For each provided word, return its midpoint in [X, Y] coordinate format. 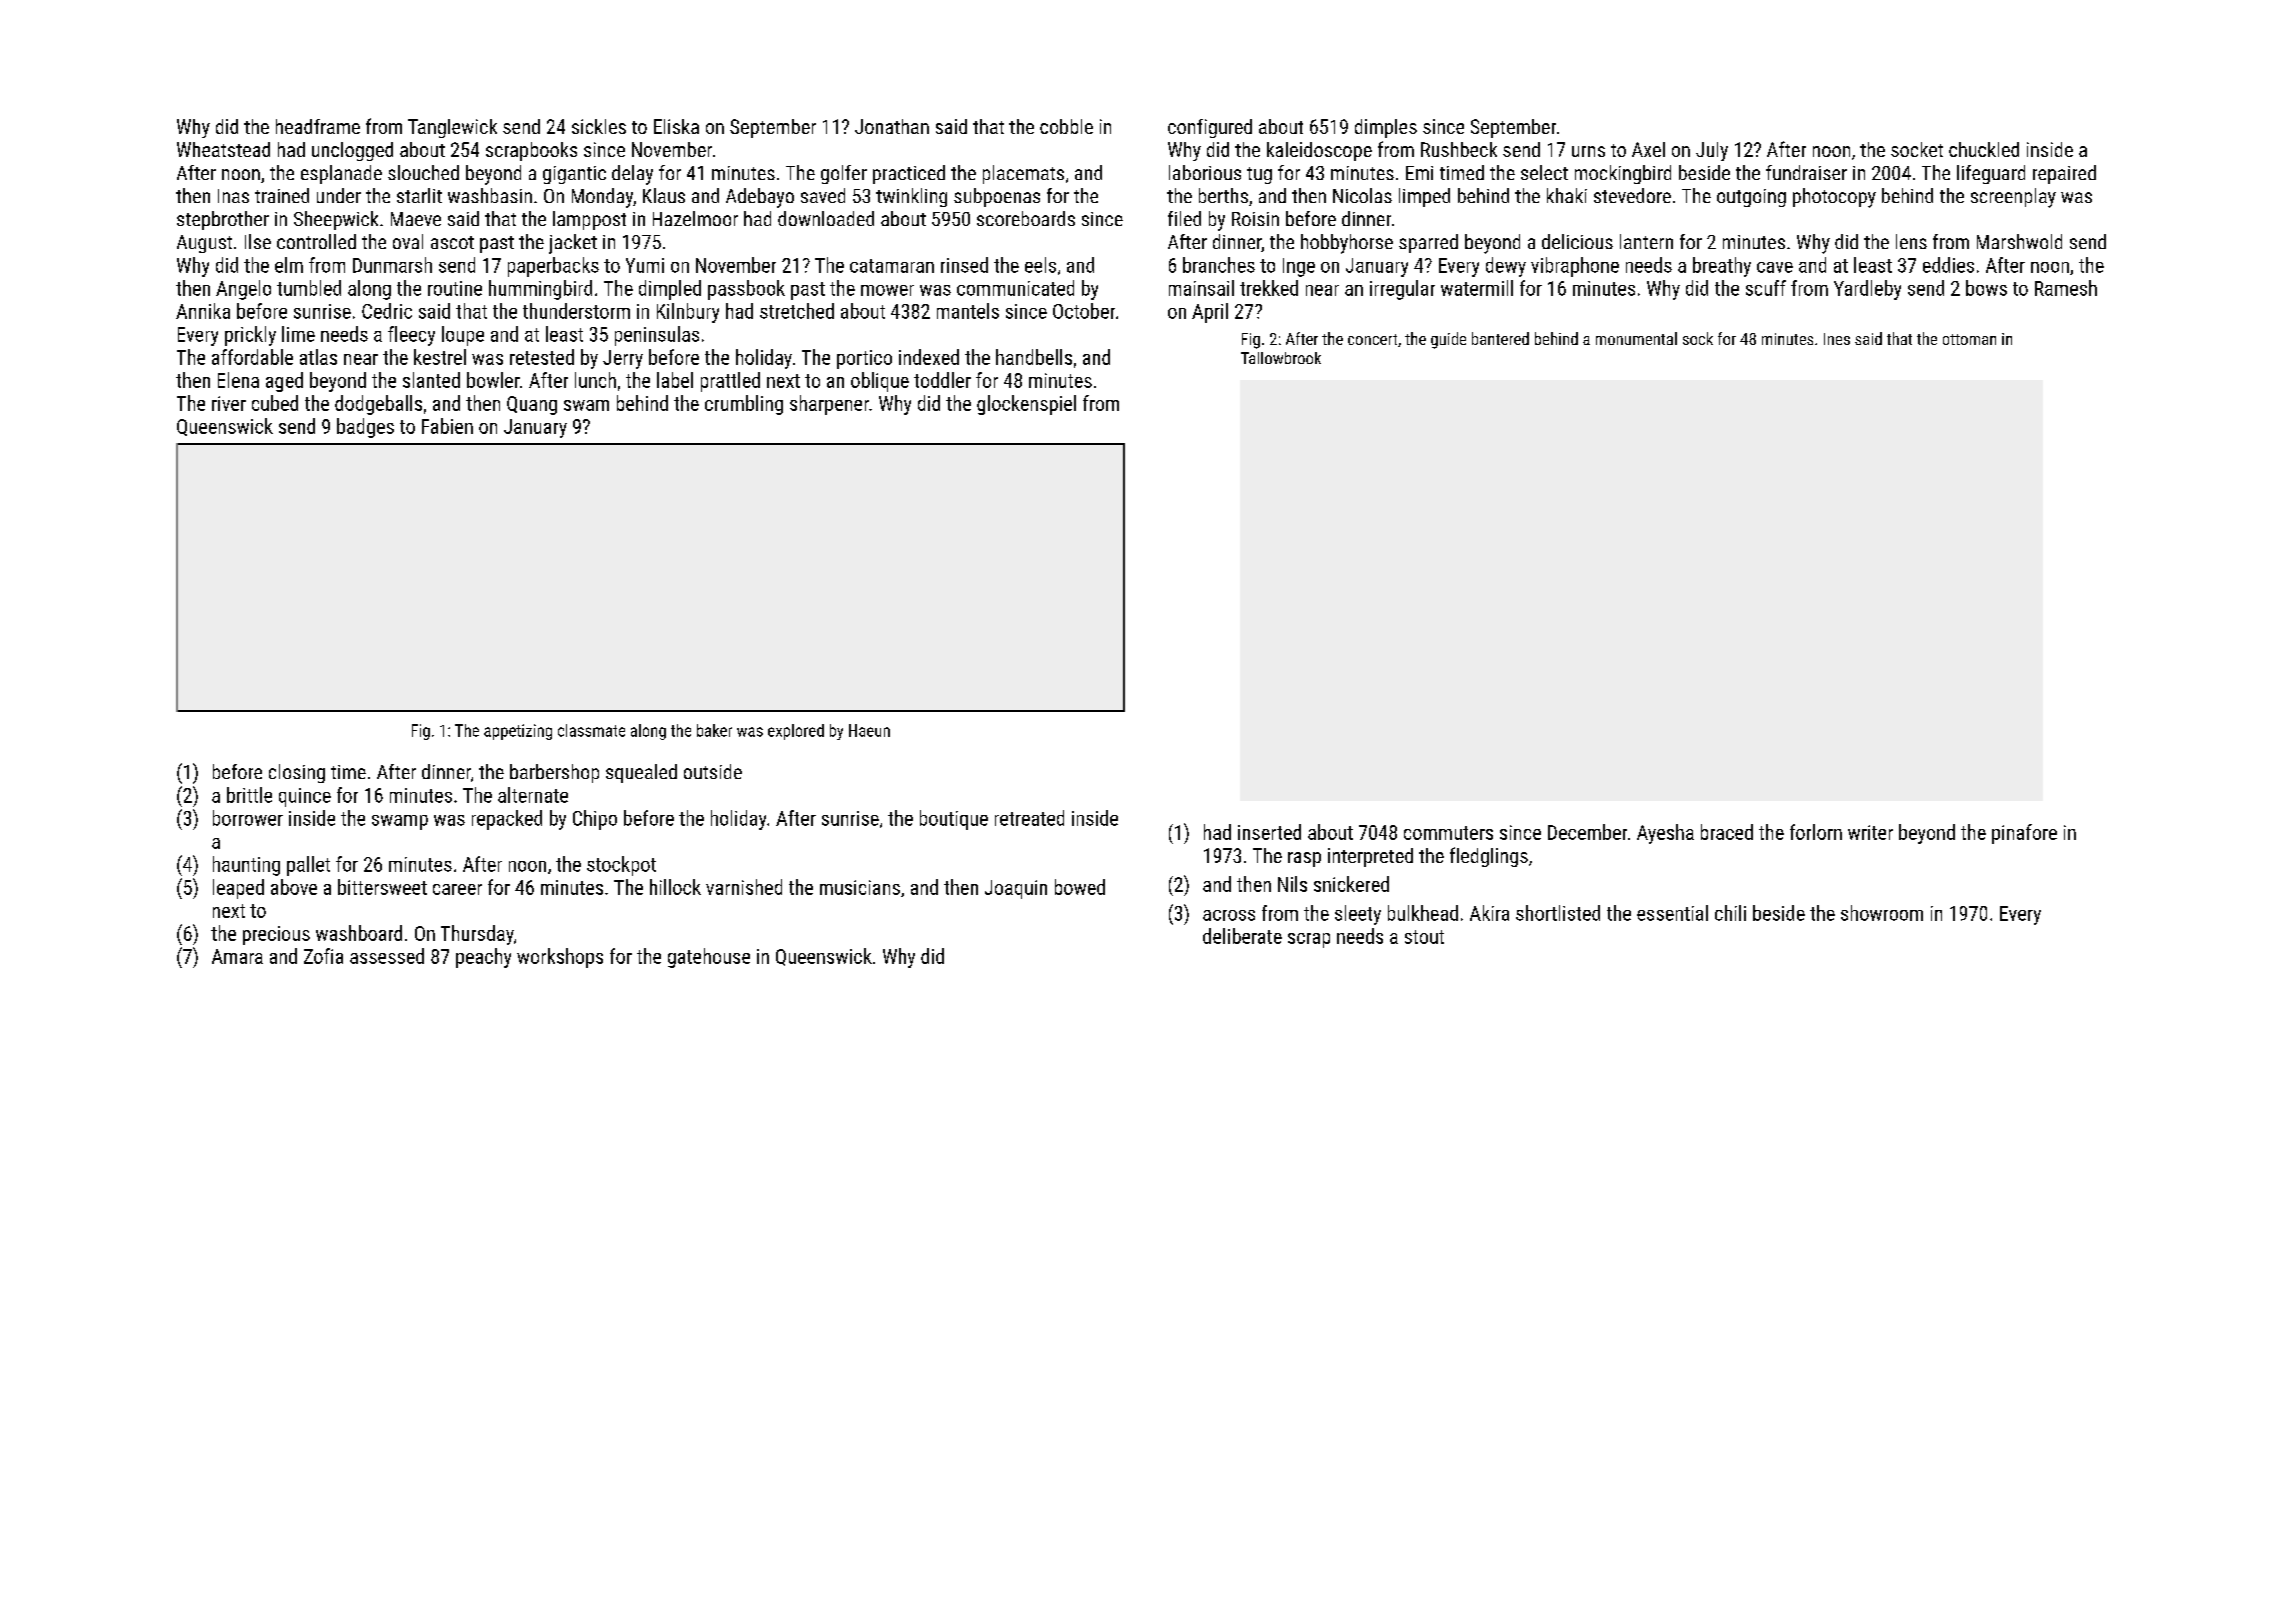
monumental [1636, 338]
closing [297, 773]
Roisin [1255, 219]
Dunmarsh [392, 265]
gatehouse [709, 958]
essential [1672, 913]
